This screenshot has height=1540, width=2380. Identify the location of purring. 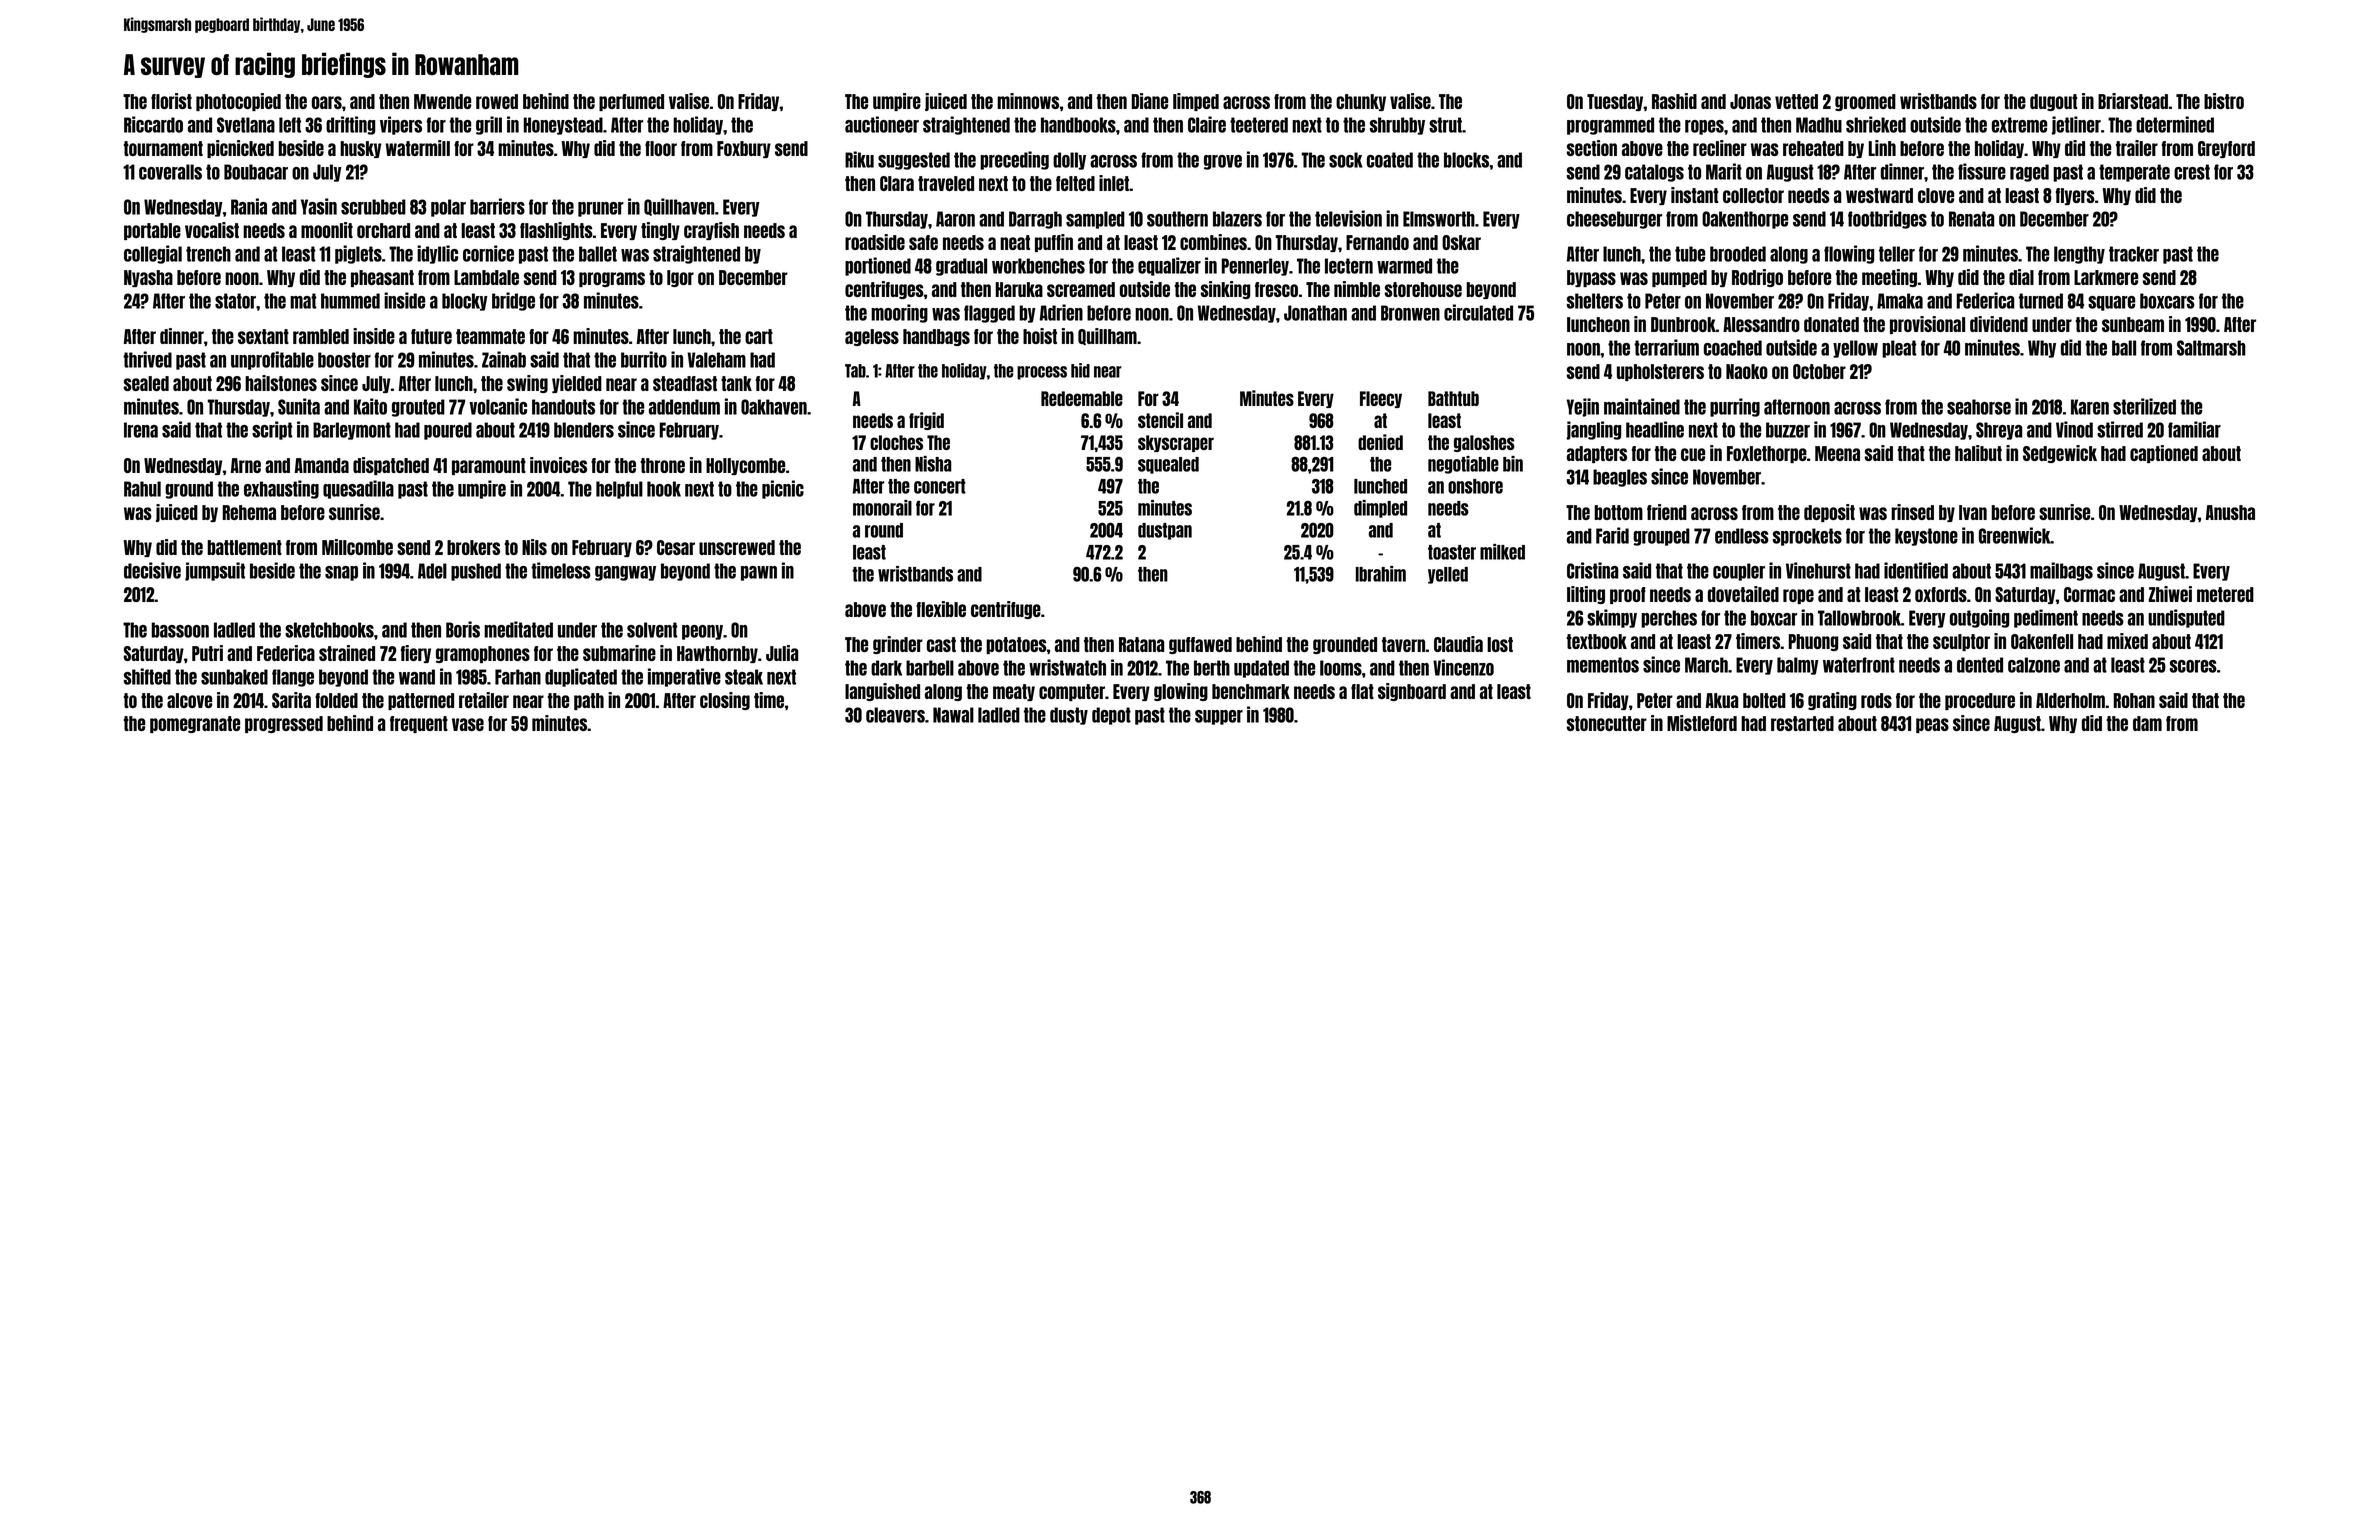
(1735, 407).
